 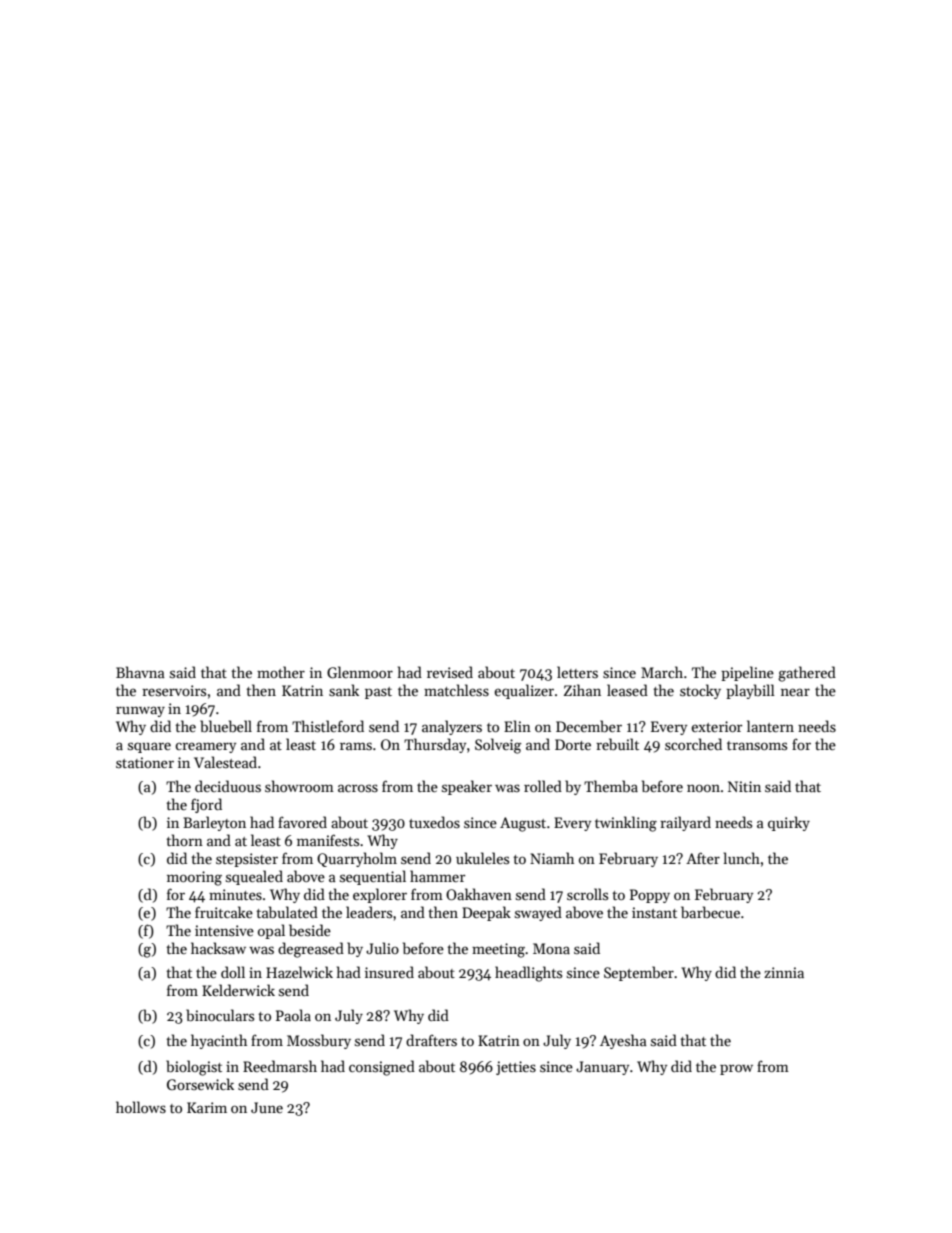 I want to click on prow, so click(x=736, y=1069).
